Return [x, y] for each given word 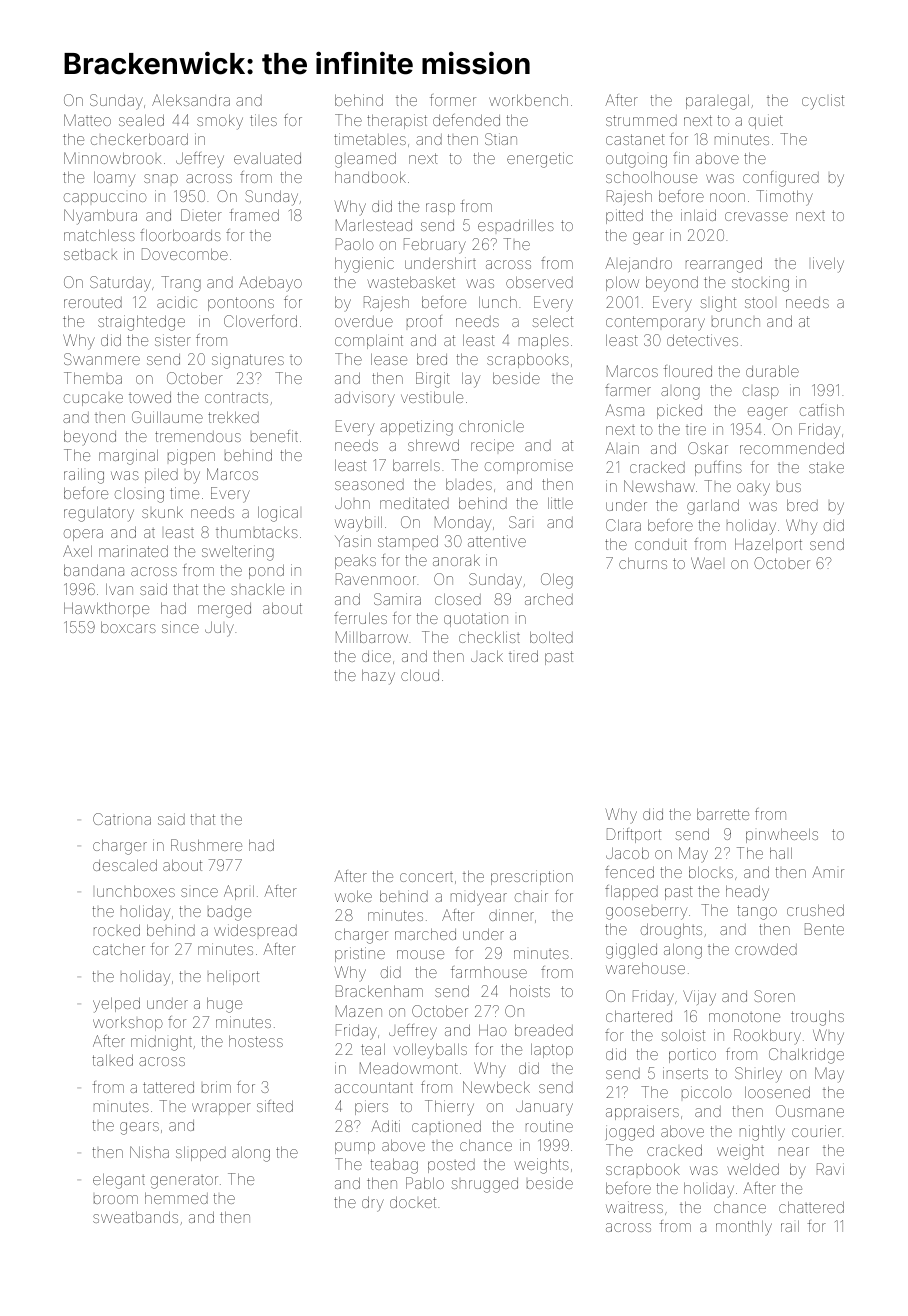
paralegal [717, 102]
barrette [723, 814]
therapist [397, 121]
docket [413, 1202]
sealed [141, 120]
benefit [274, 436]
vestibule [432, 397]
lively [828, 265]
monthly [744, 1227]
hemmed [176, 1198]
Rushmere [206, 845]
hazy [378, 677]
